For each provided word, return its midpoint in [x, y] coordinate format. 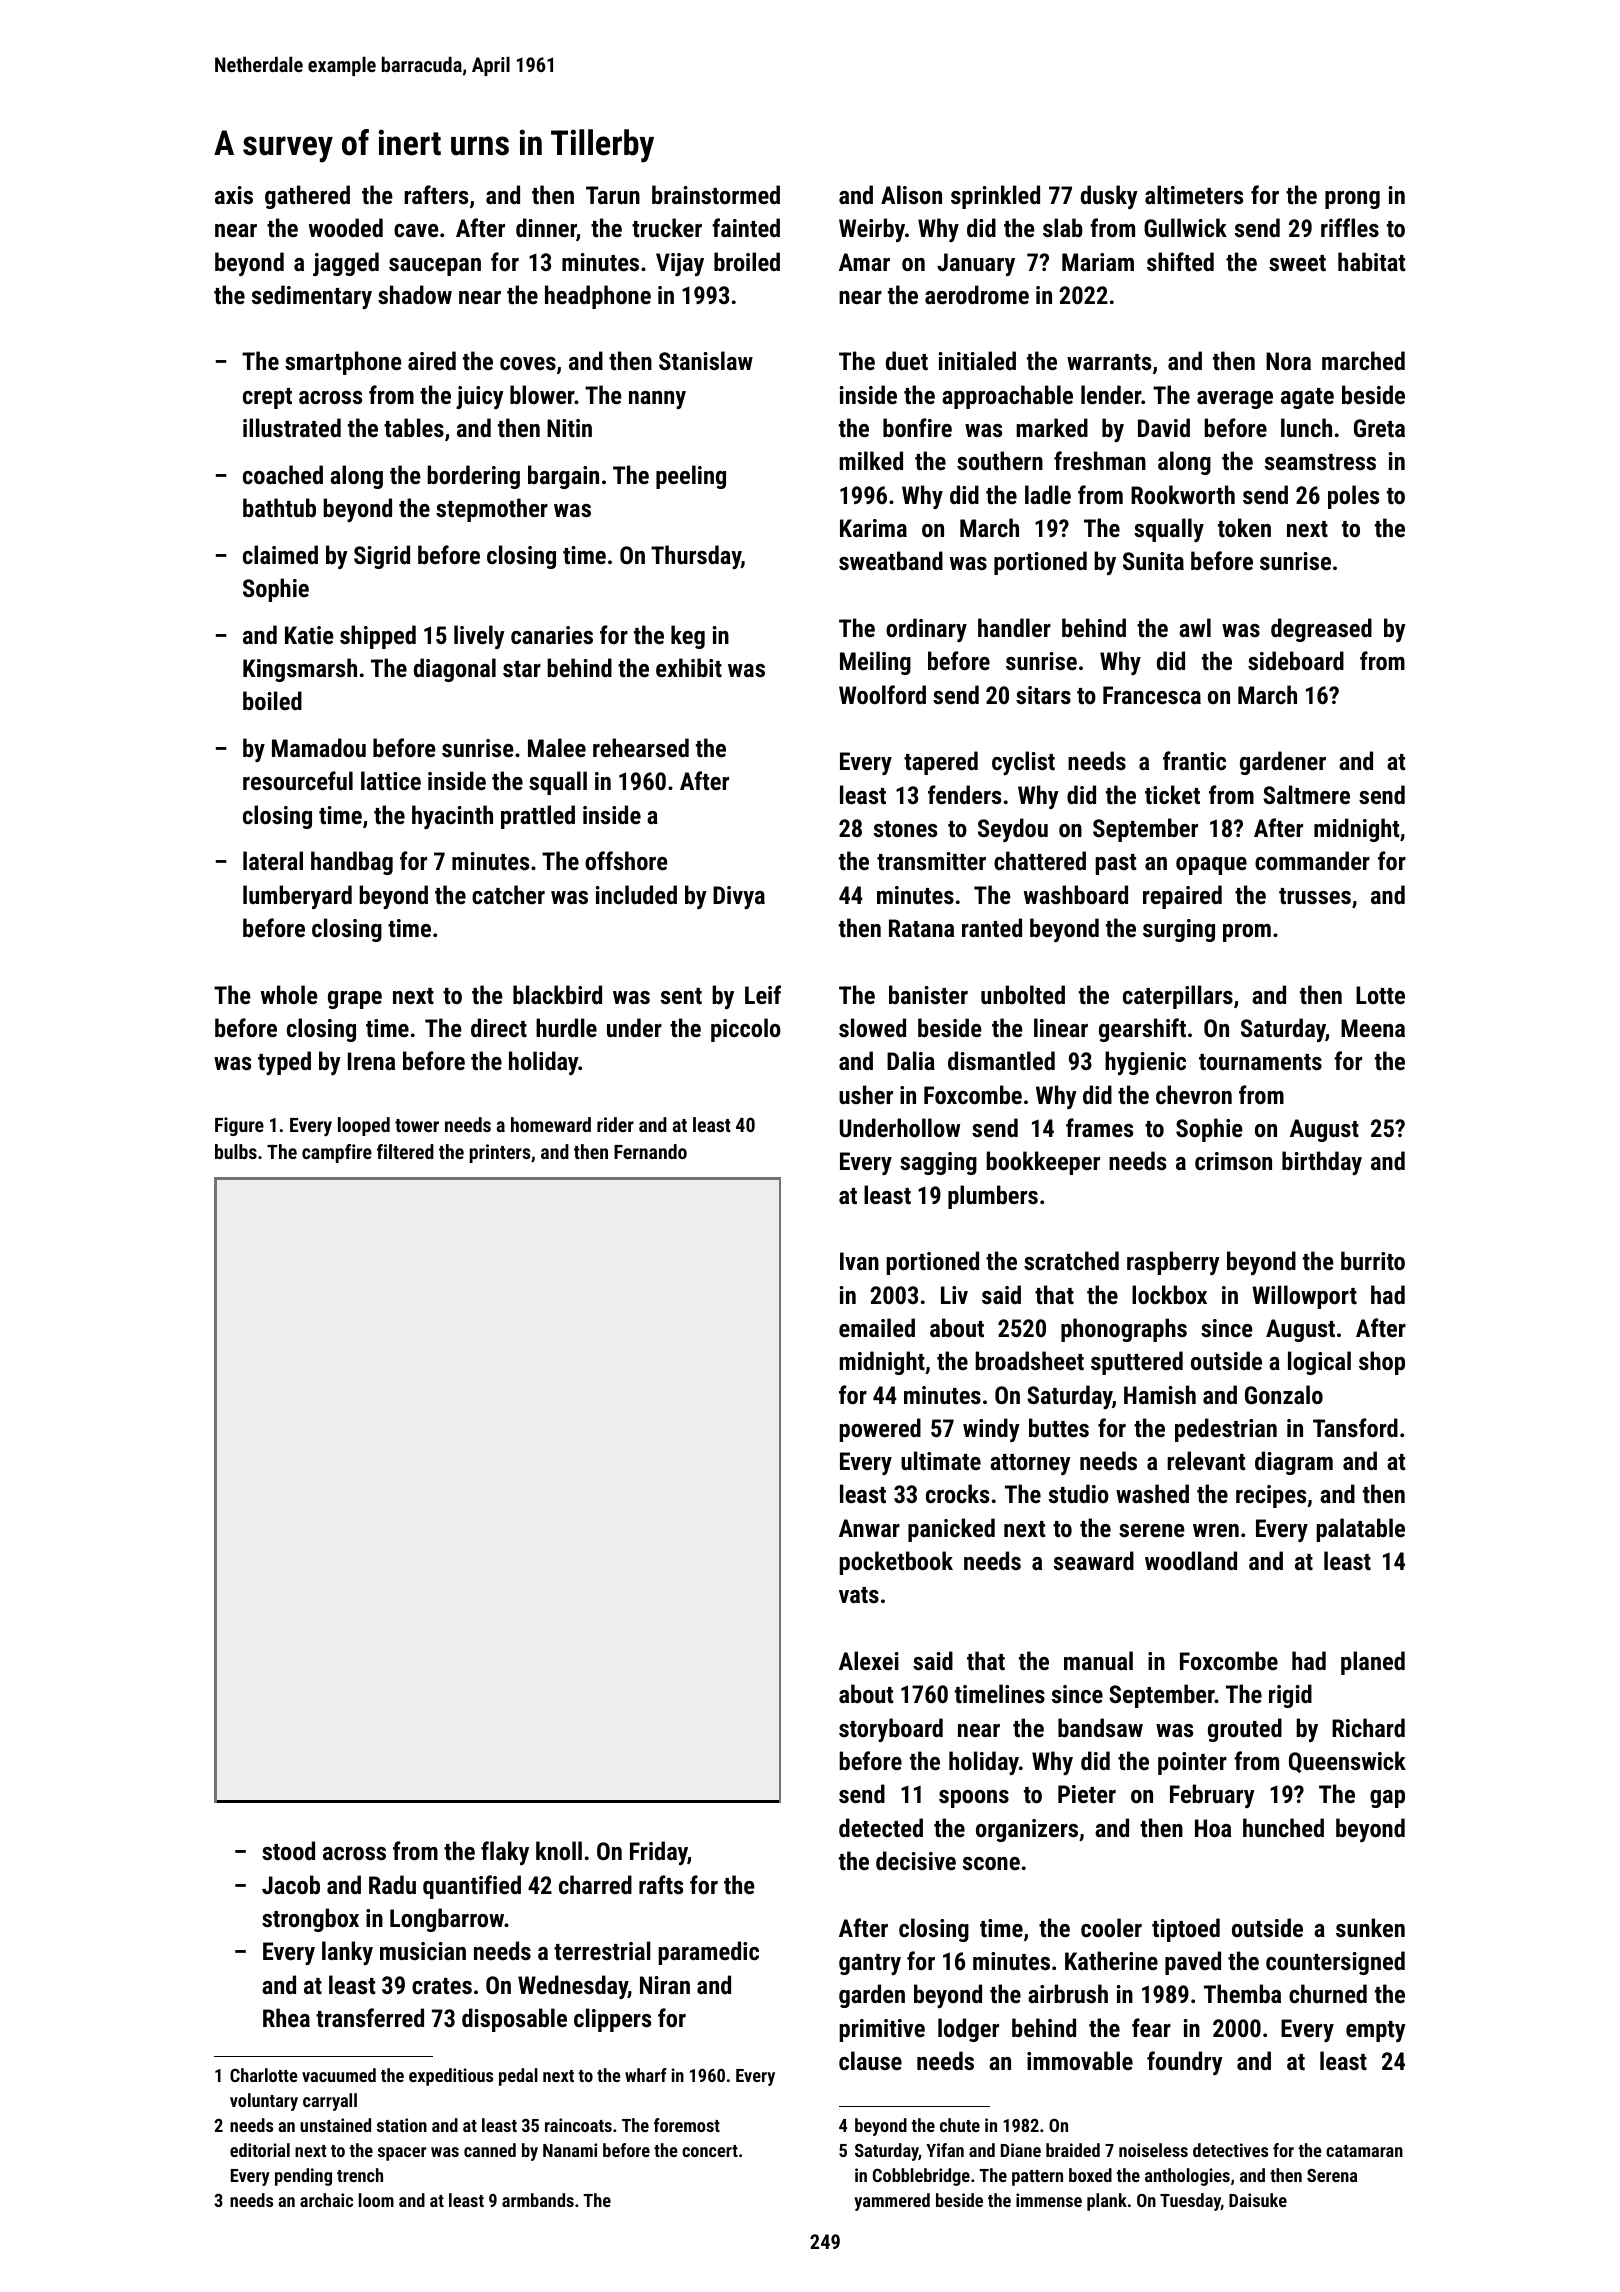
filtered [405, 1151]
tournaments [1260, 1062]
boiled [272, 700]
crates [442, 1986]
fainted [746, 227]
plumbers [993, 1197]
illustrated [292, 427]
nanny [657, 400]
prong [1352, 200]
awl [1195, 627]
